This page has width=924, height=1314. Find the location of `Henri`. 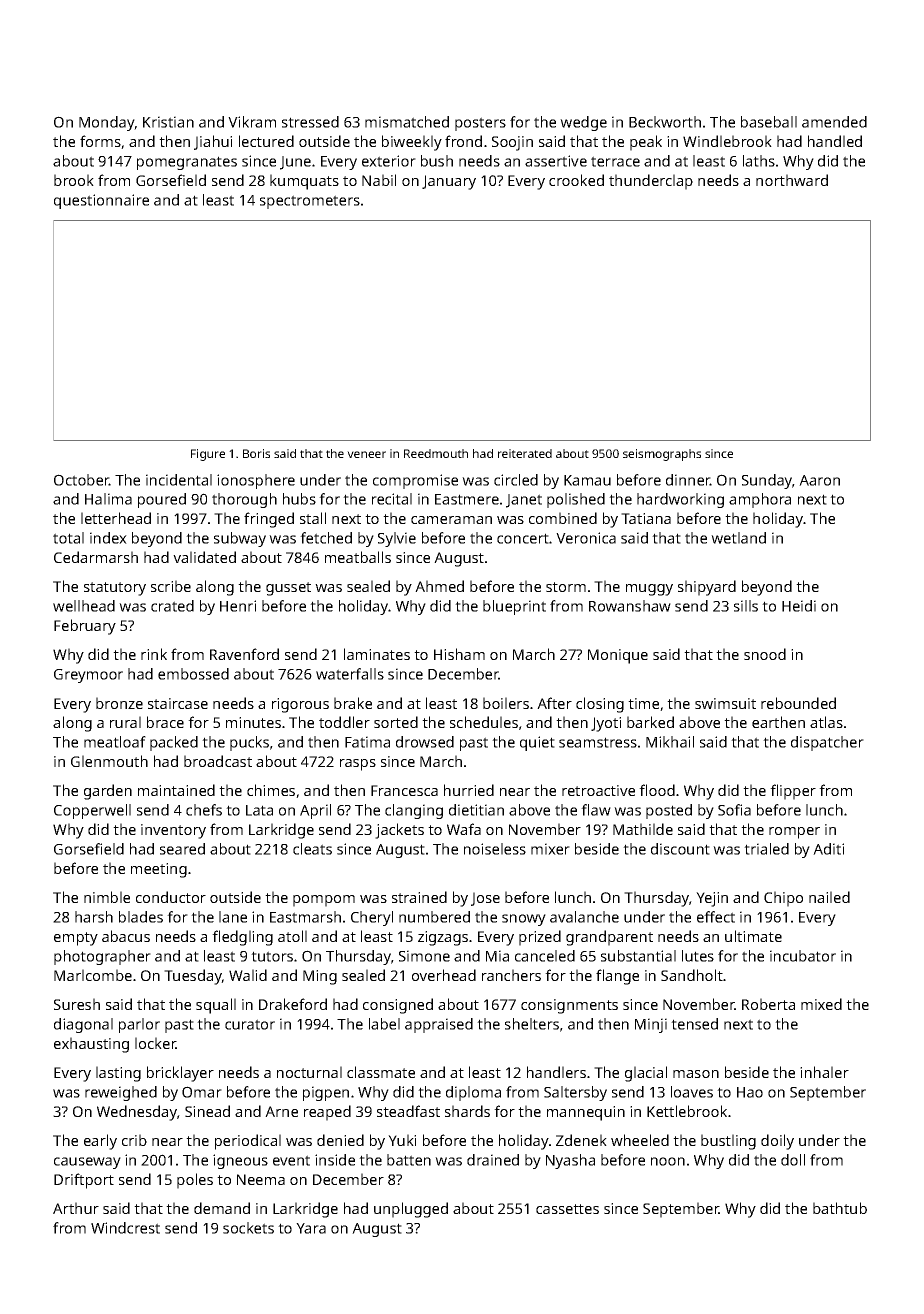

Henri is located at coordinates (238, 606).
